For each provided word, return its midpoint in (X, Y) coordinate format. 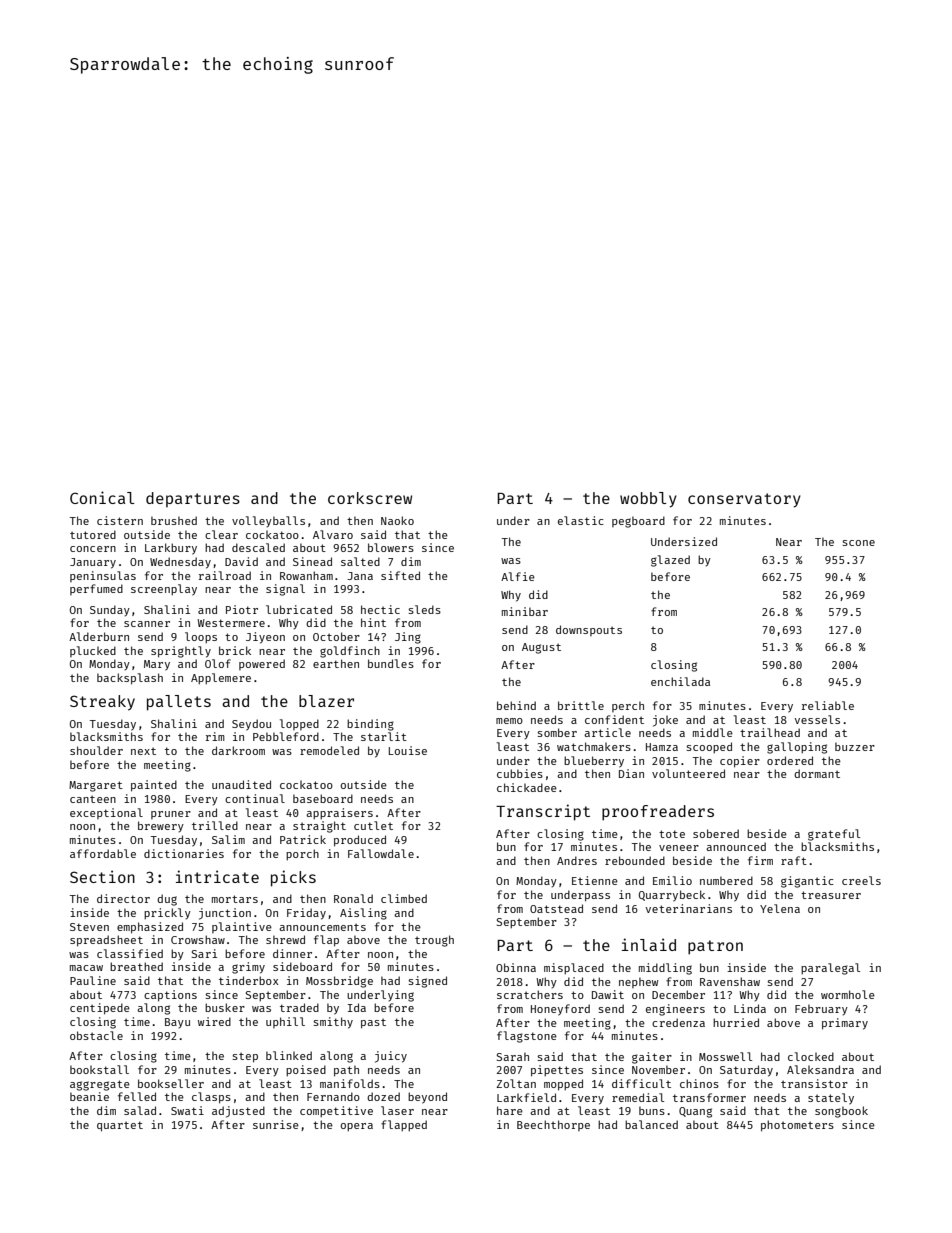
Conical (102, 497)
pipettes (557, 1071)
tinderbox (249, 980)
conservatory (744, 500)
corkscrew (370, 498)
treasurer (831, 895)
